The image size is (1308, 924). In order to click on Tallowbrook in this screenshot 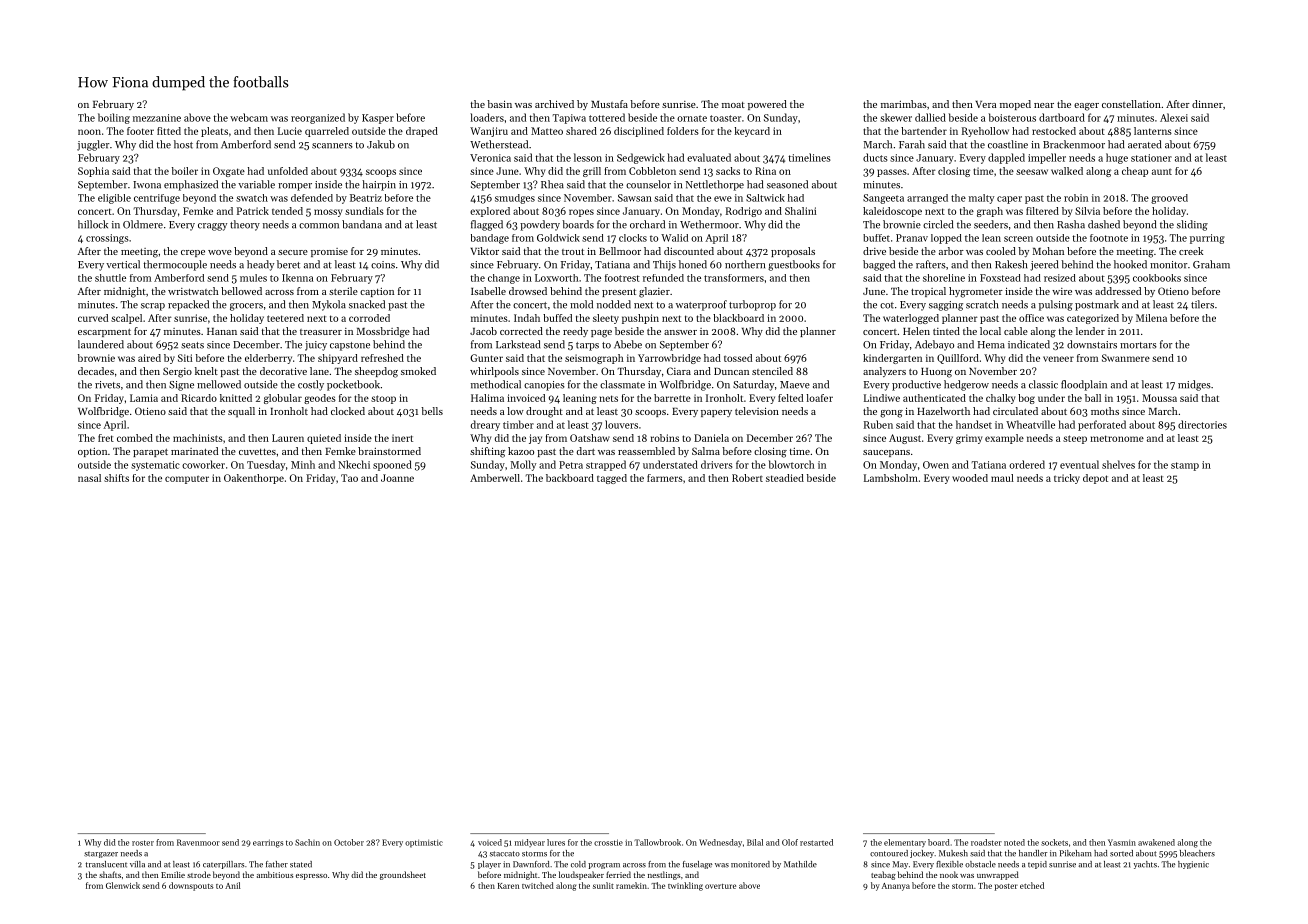, I will do `click(657, 842)`.
